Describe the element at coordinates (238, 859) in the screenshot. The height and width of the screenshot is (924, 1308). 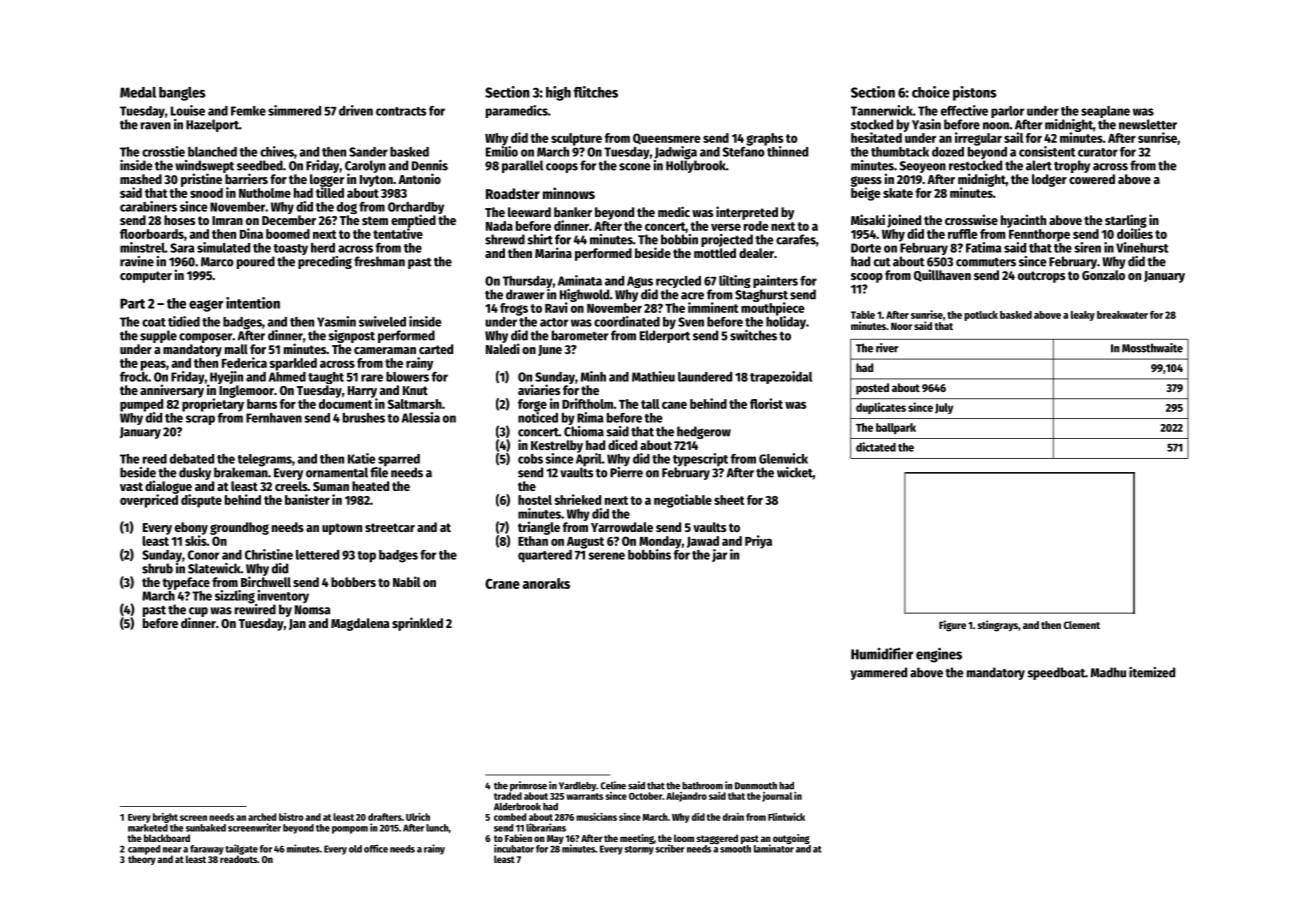
I see `readouts` at that location.
